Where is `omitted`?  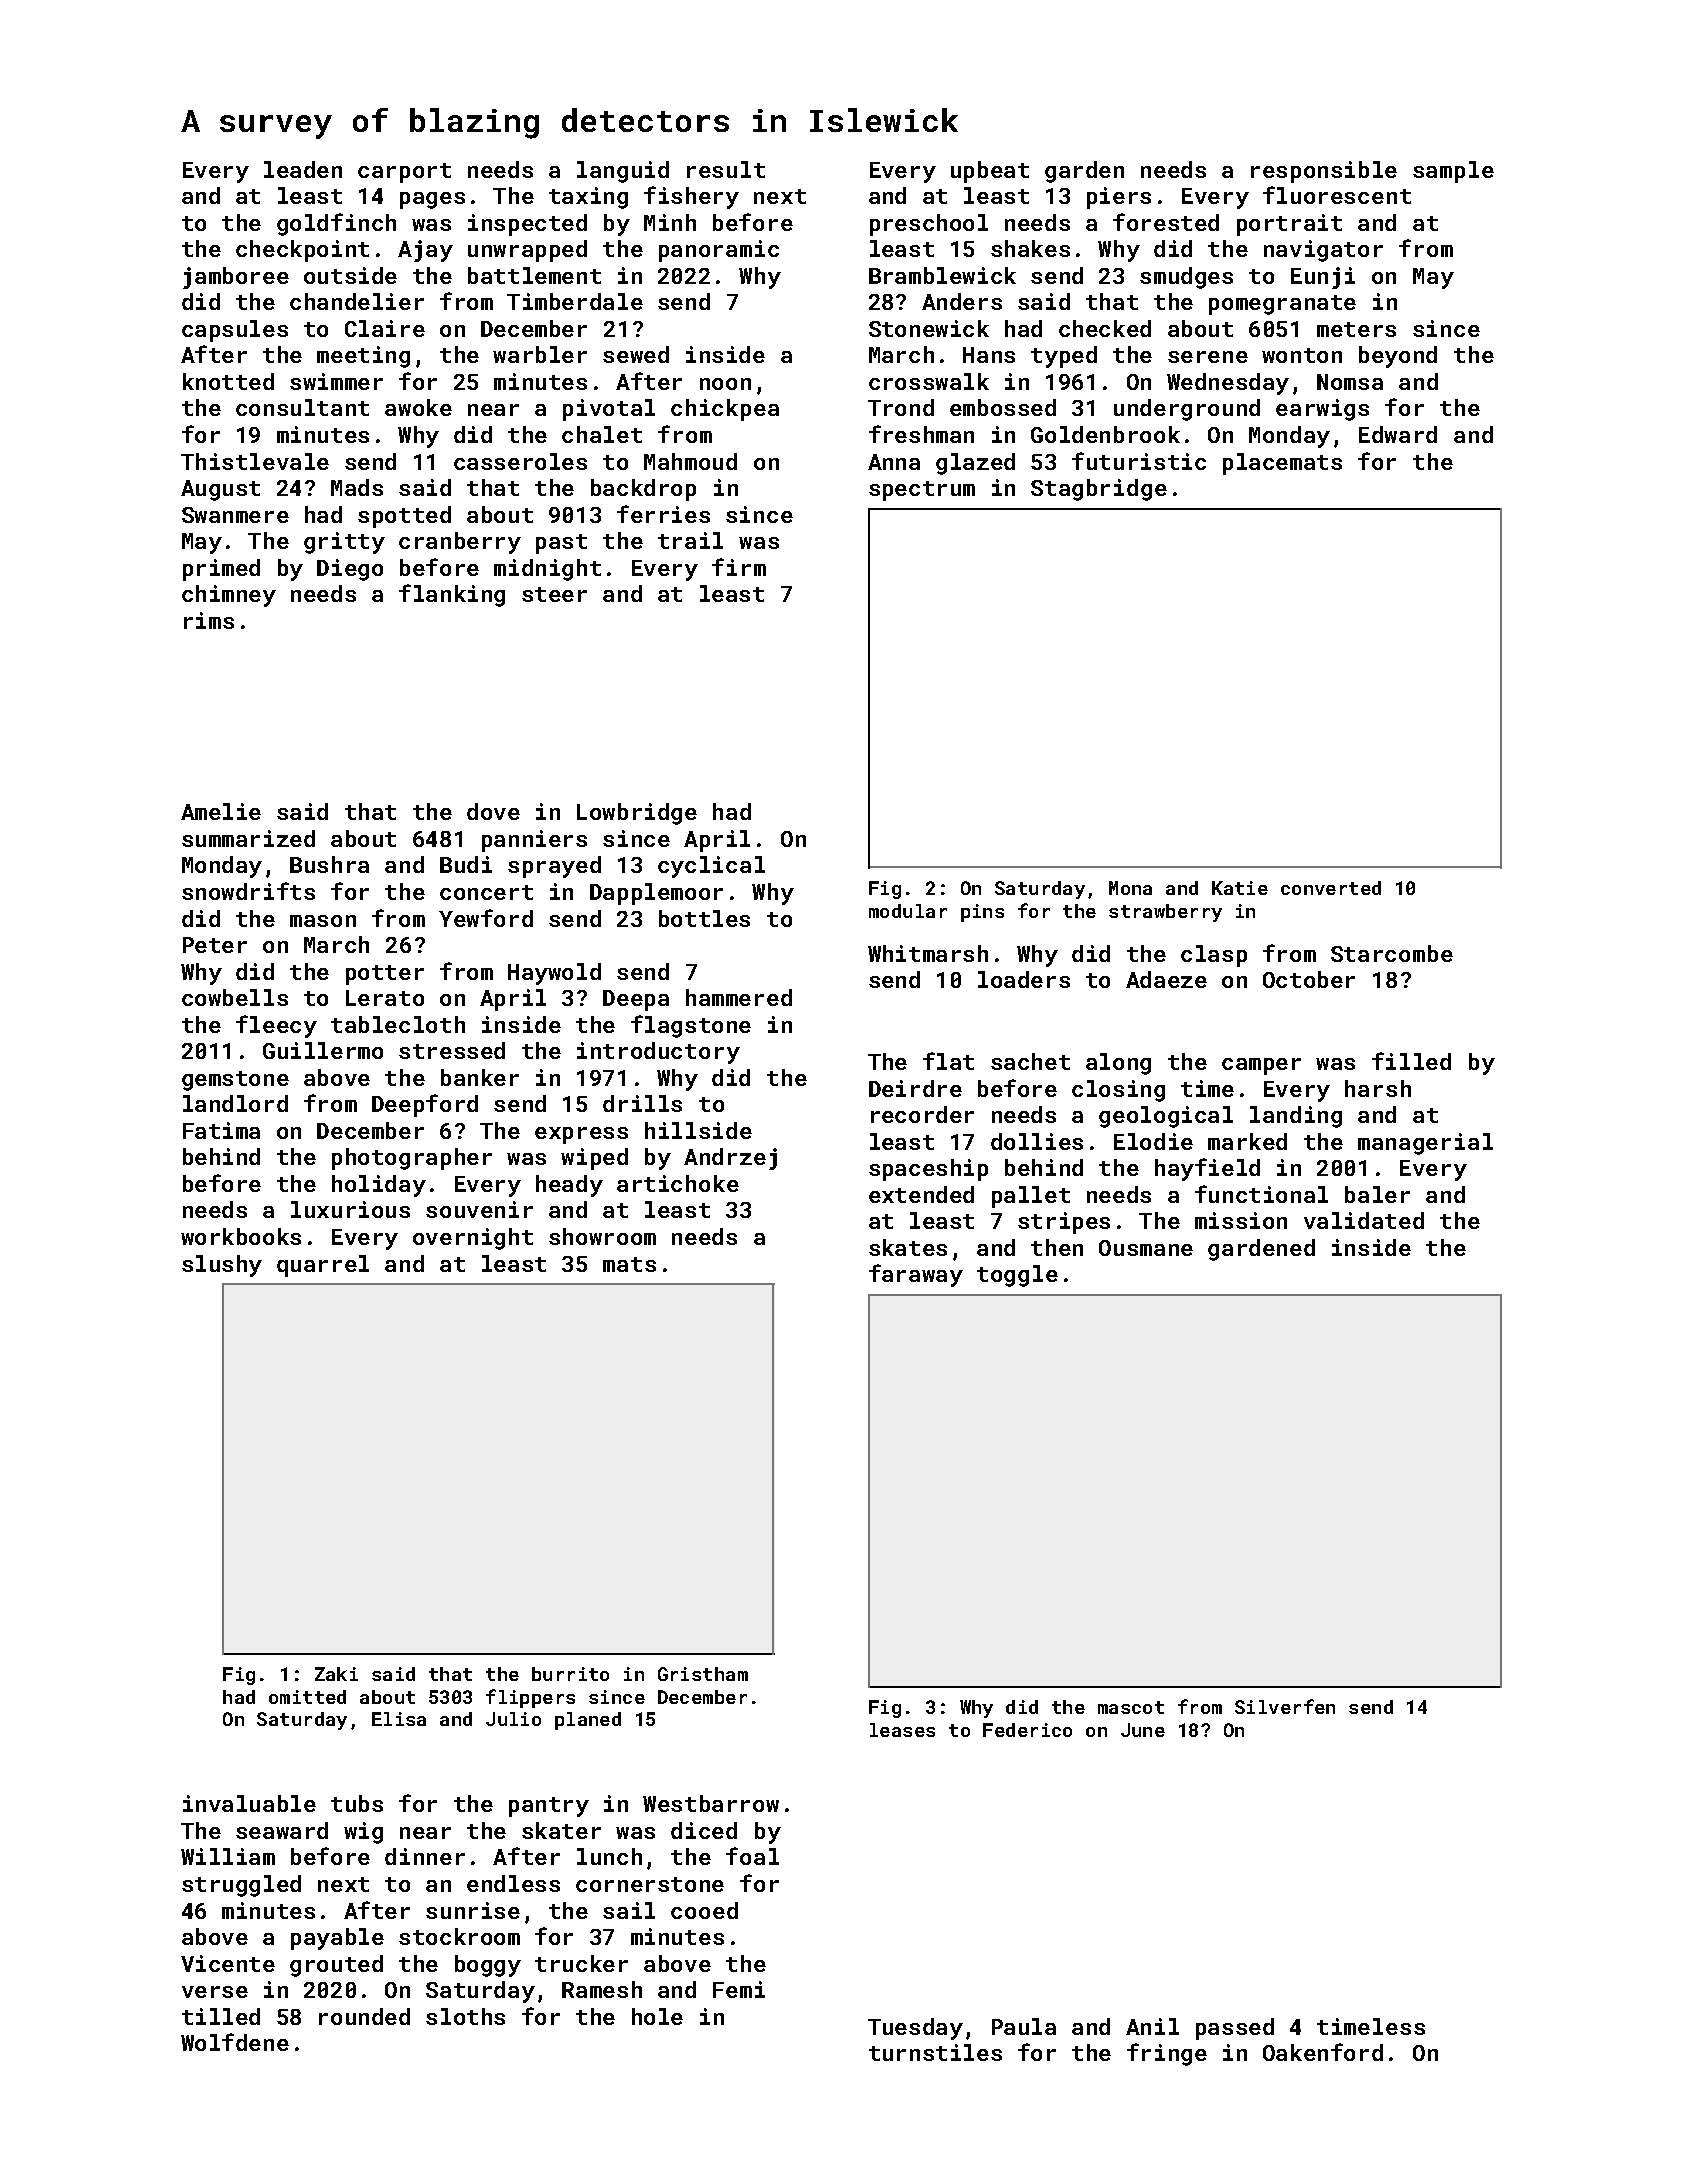
omitted is located at coordinates (307, 1697).
